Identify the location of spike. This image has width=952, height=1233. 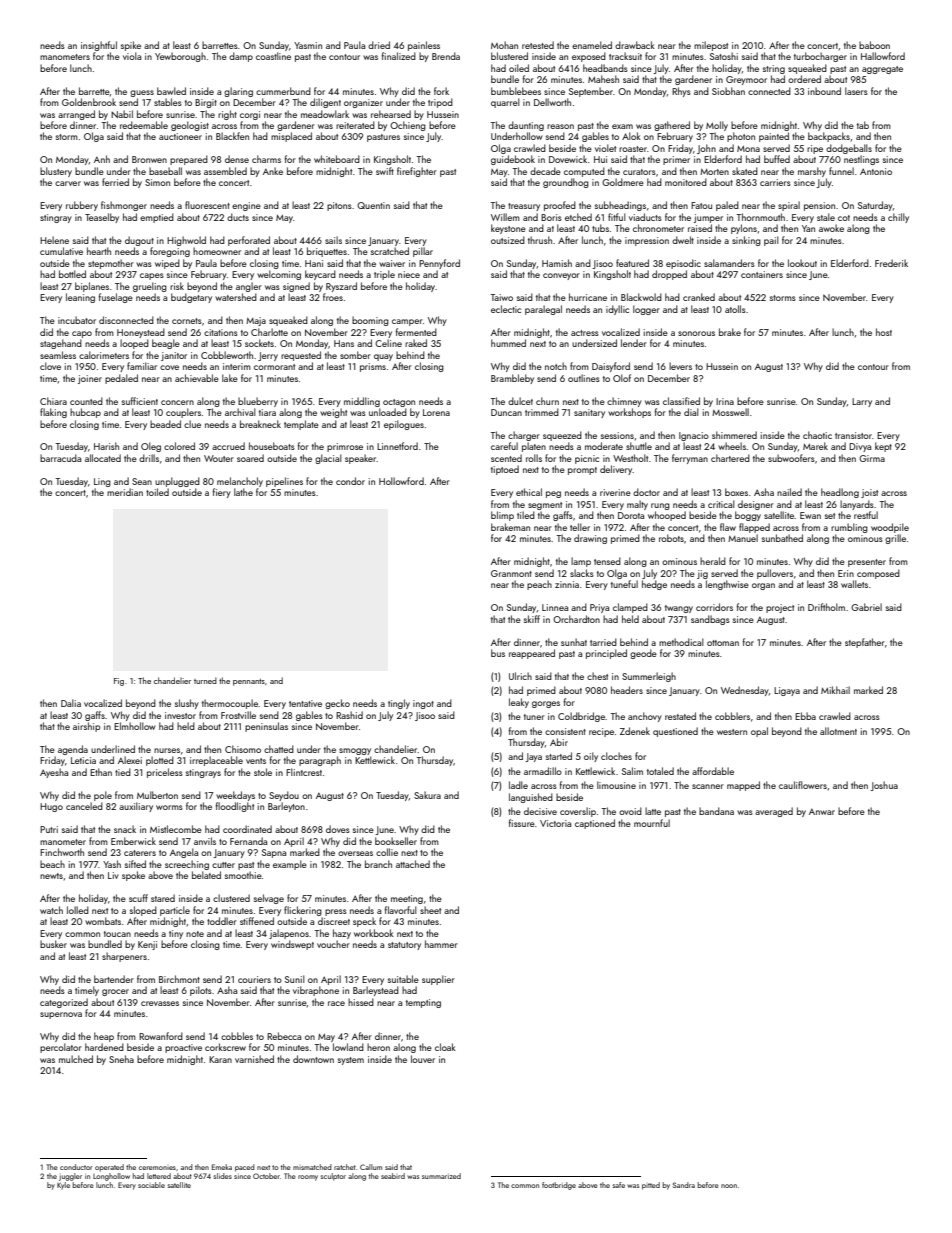
(131, 46).
